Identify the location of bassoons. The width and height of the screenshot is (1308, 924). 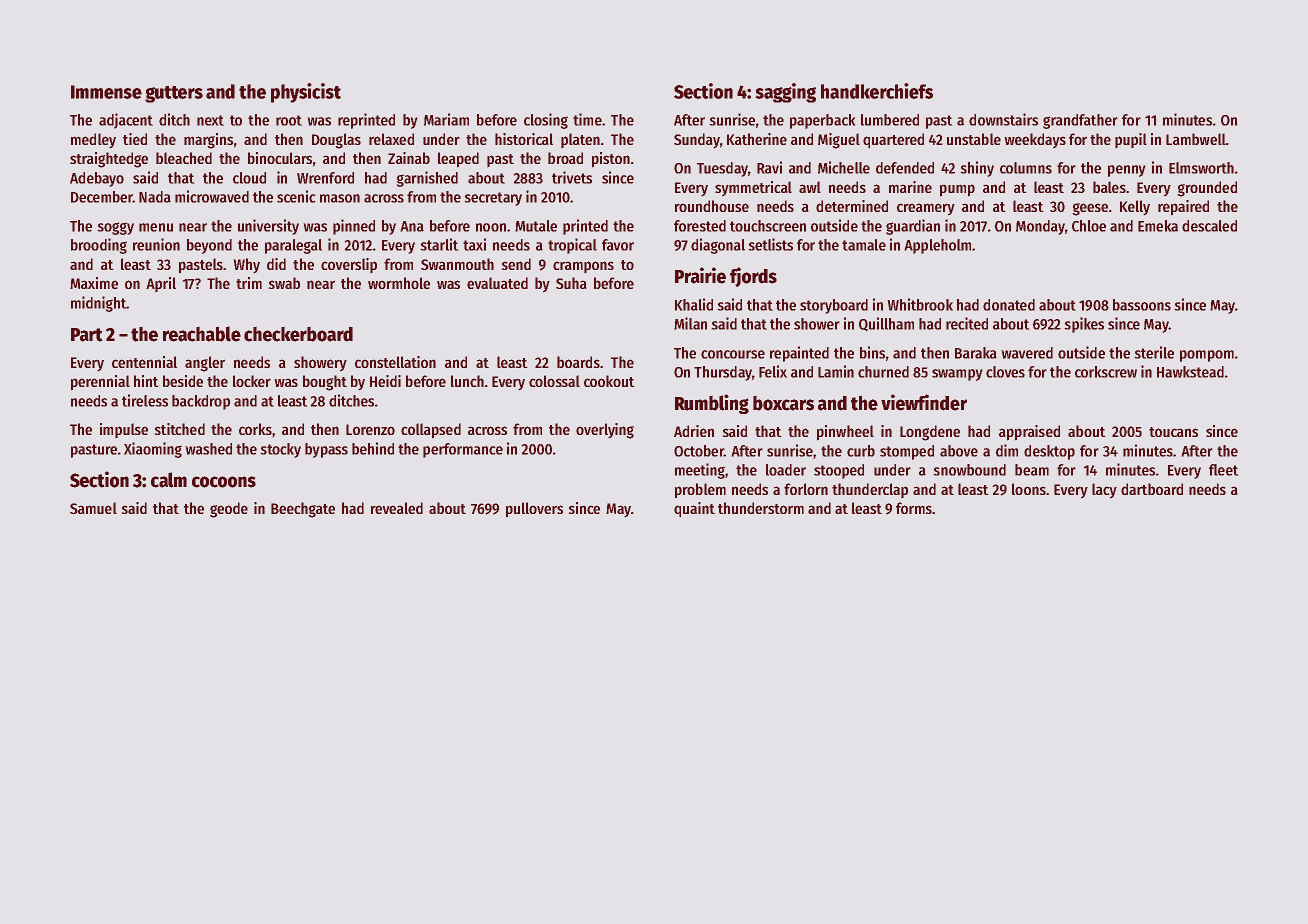
(1142, 305).
